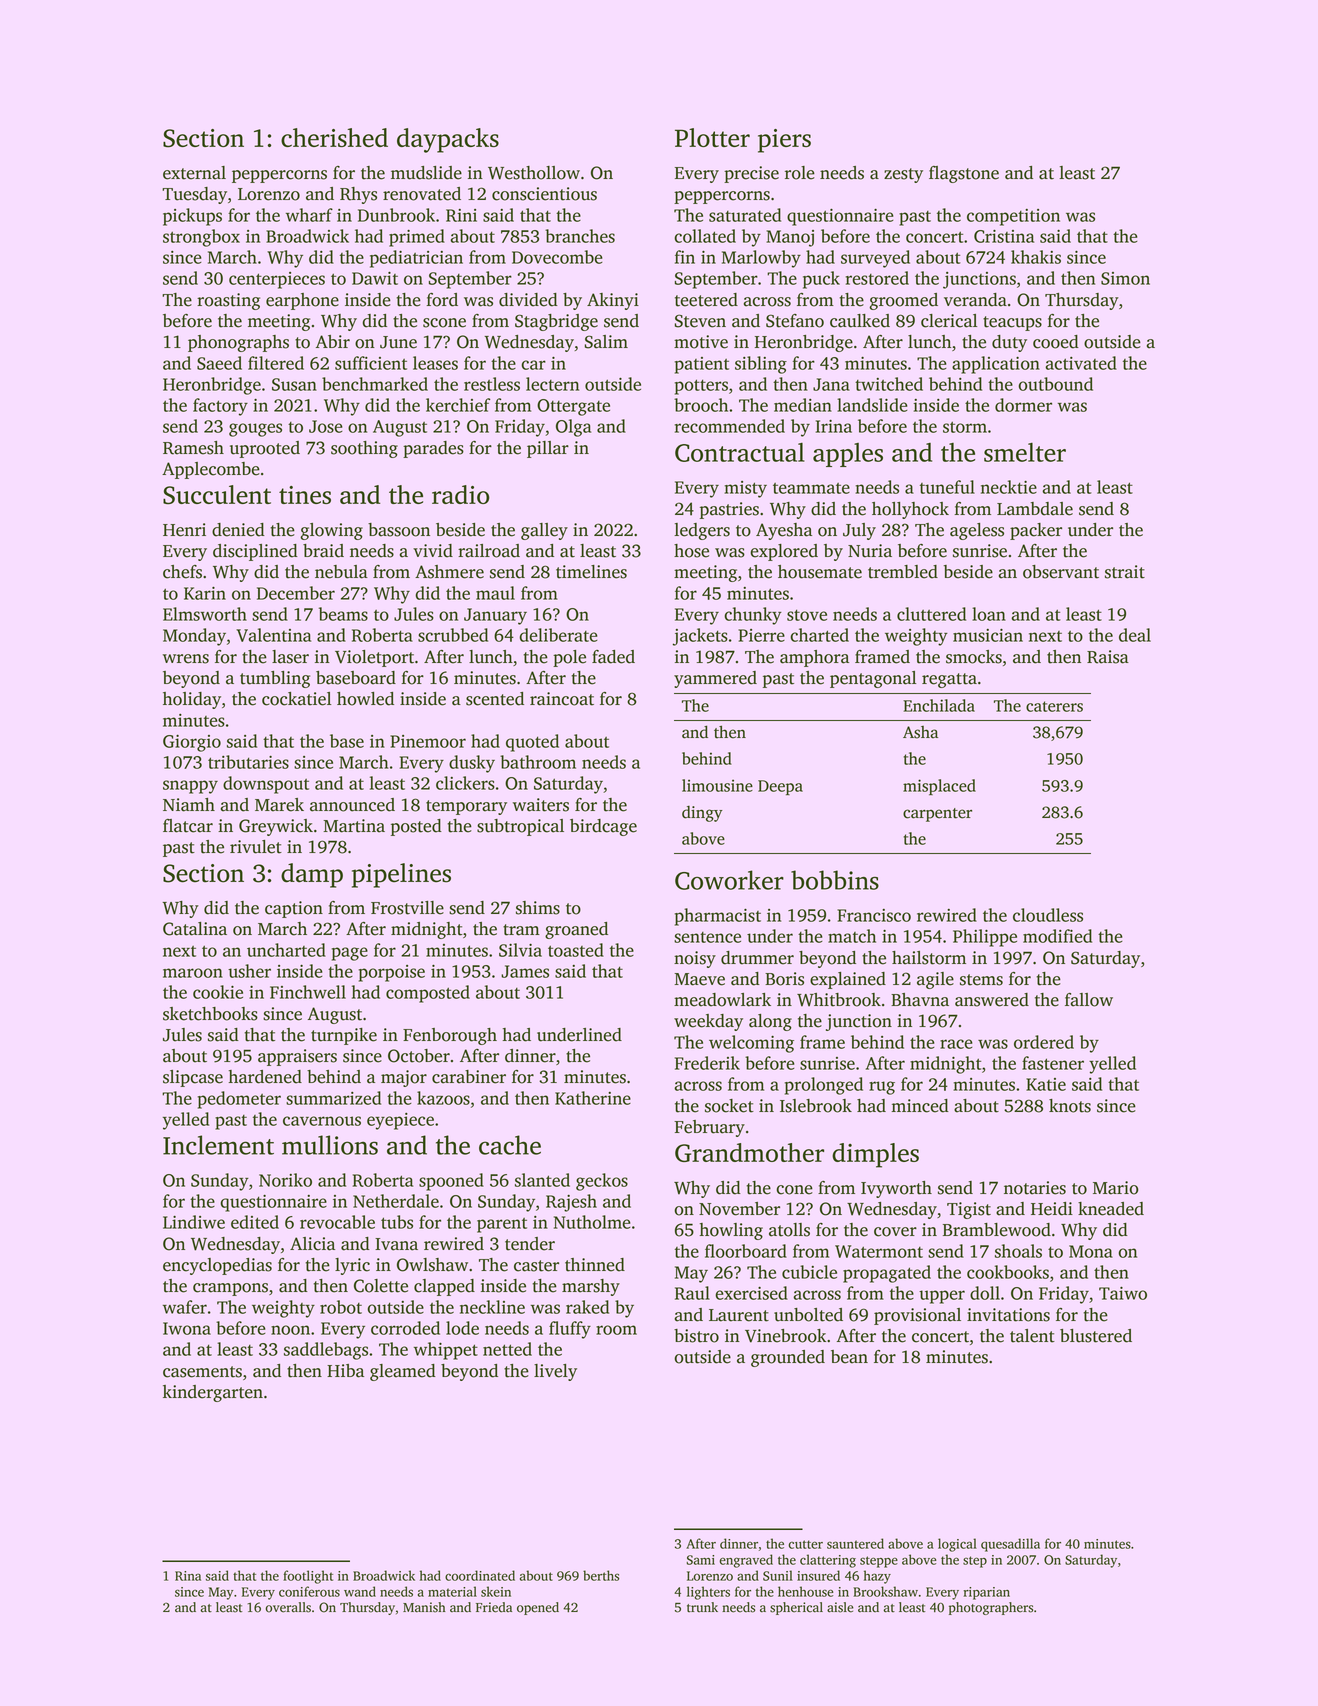  What do you see at coordinates (796, 1608) in the page?
I see `spherical` at bounding box center [796, 1608].
